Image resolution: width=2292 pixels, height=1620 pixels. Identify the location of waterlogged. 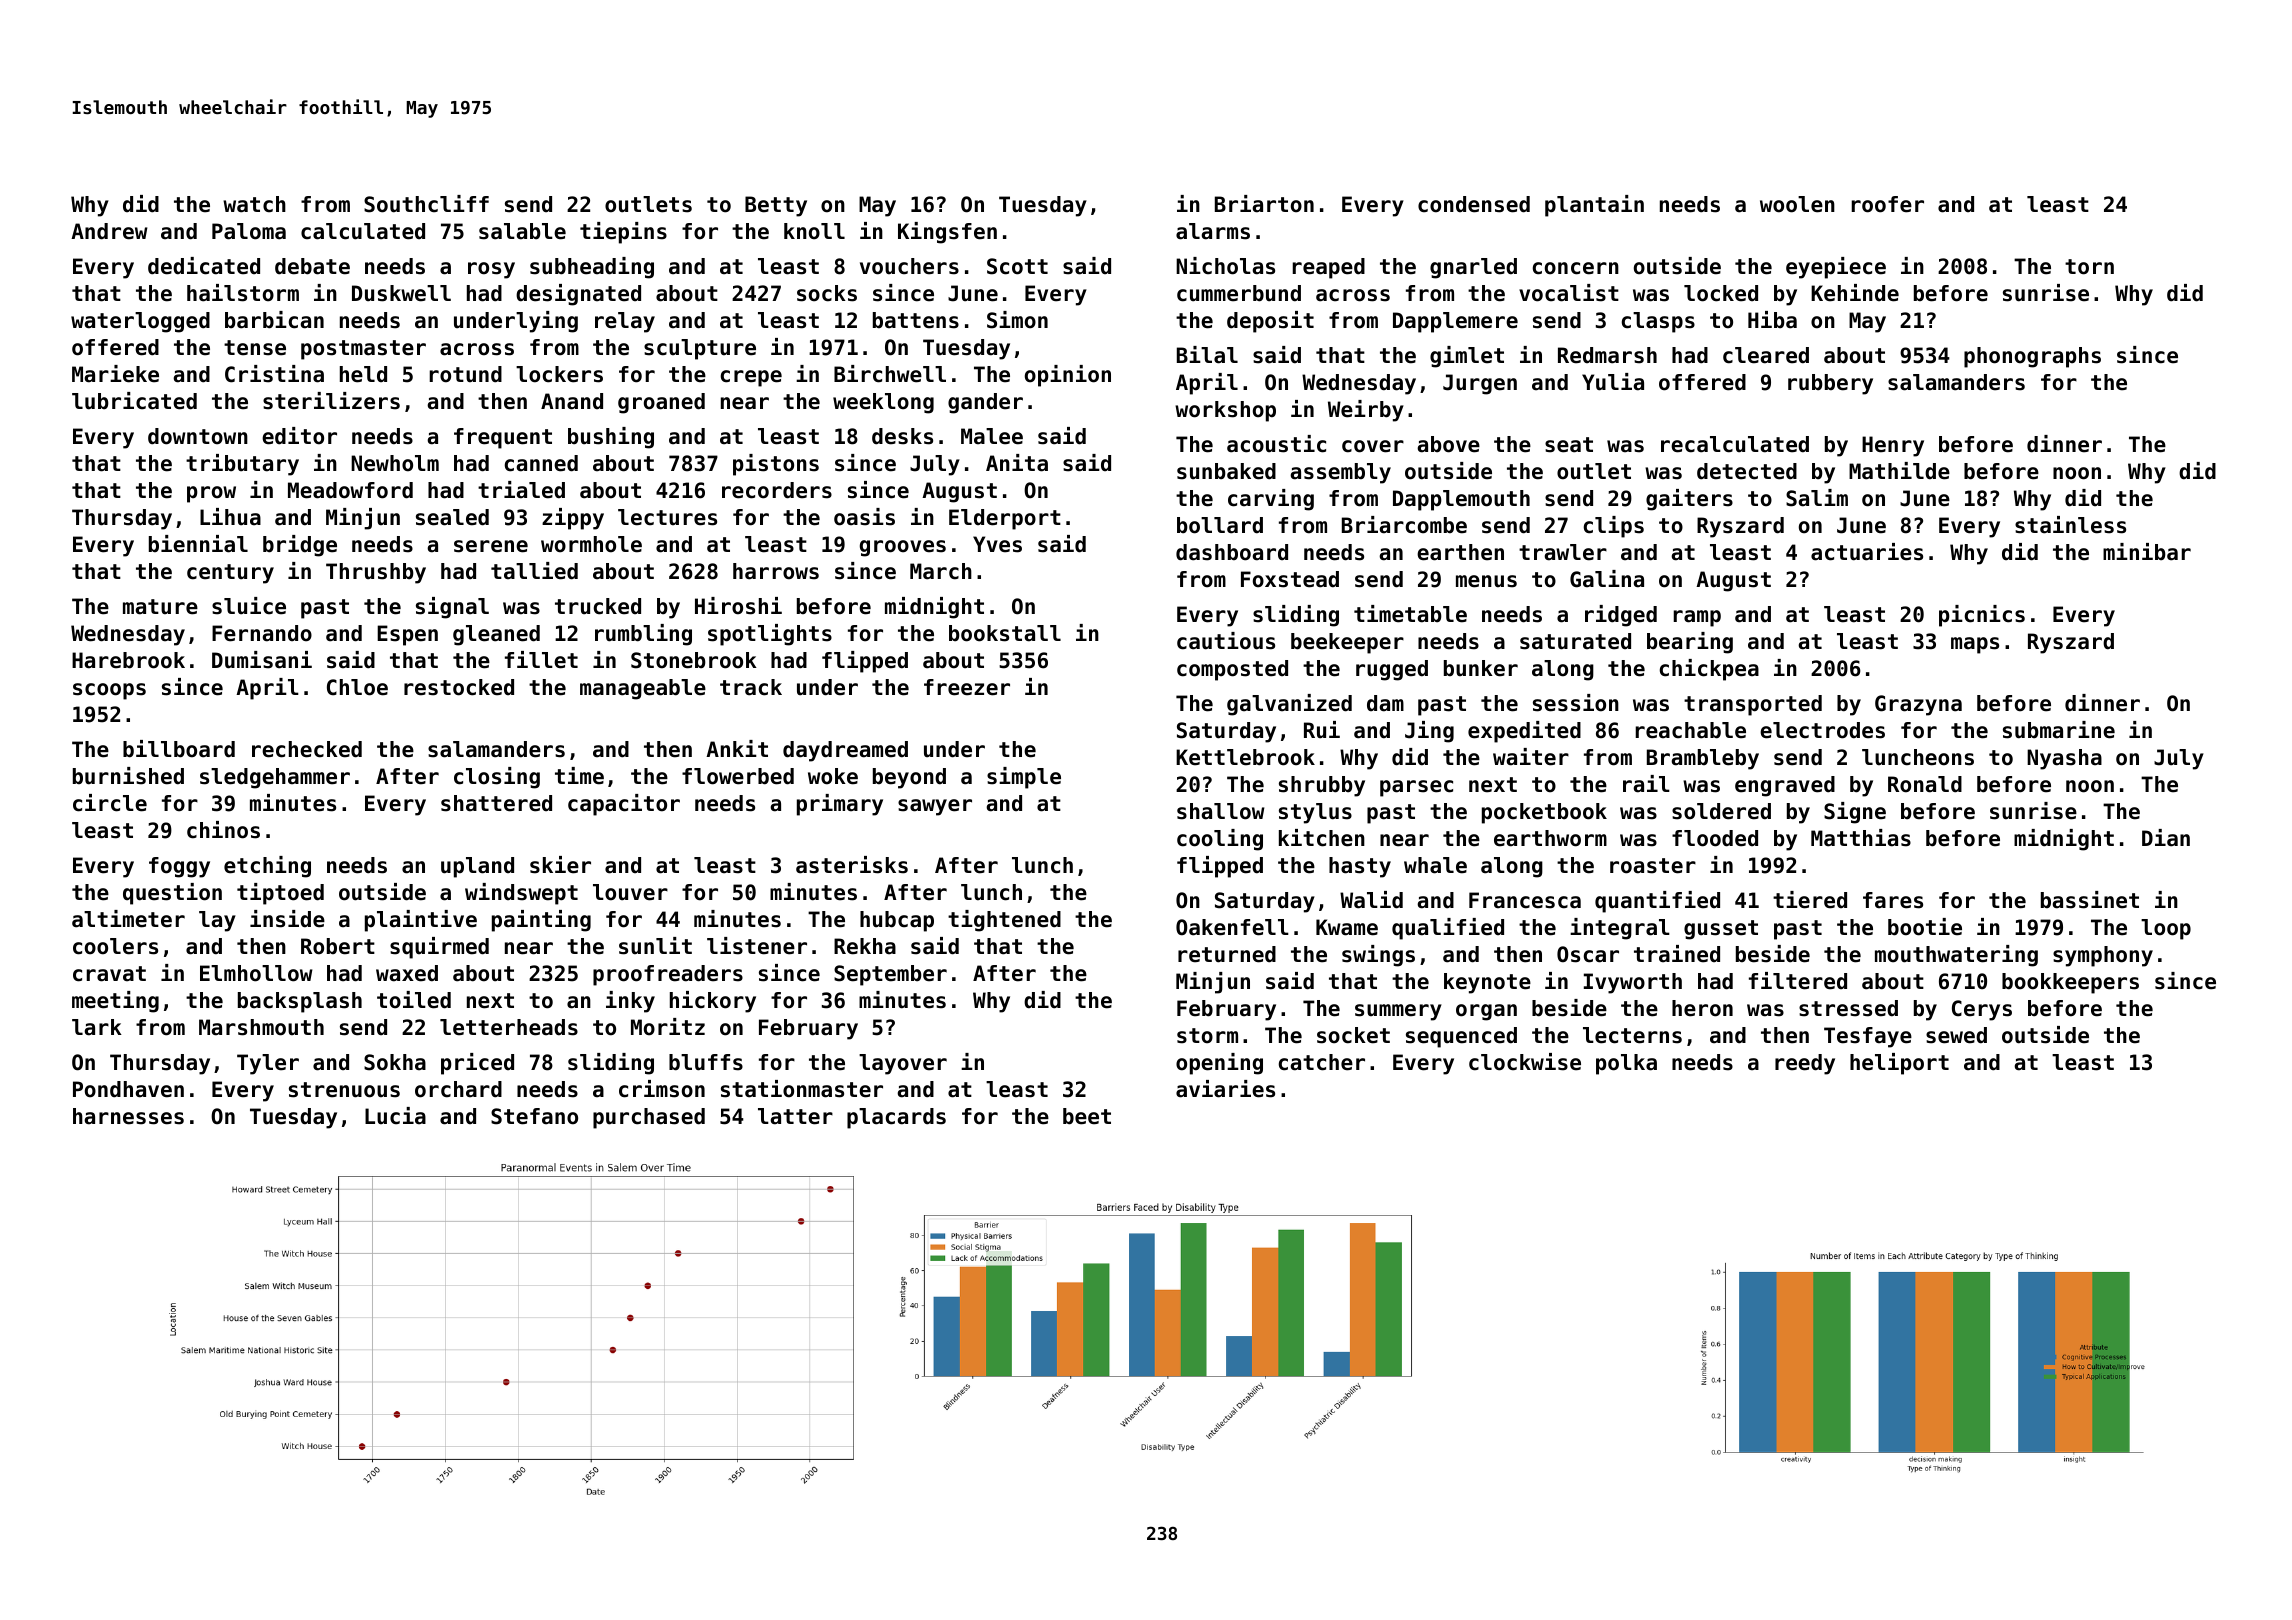
(140, 322).
